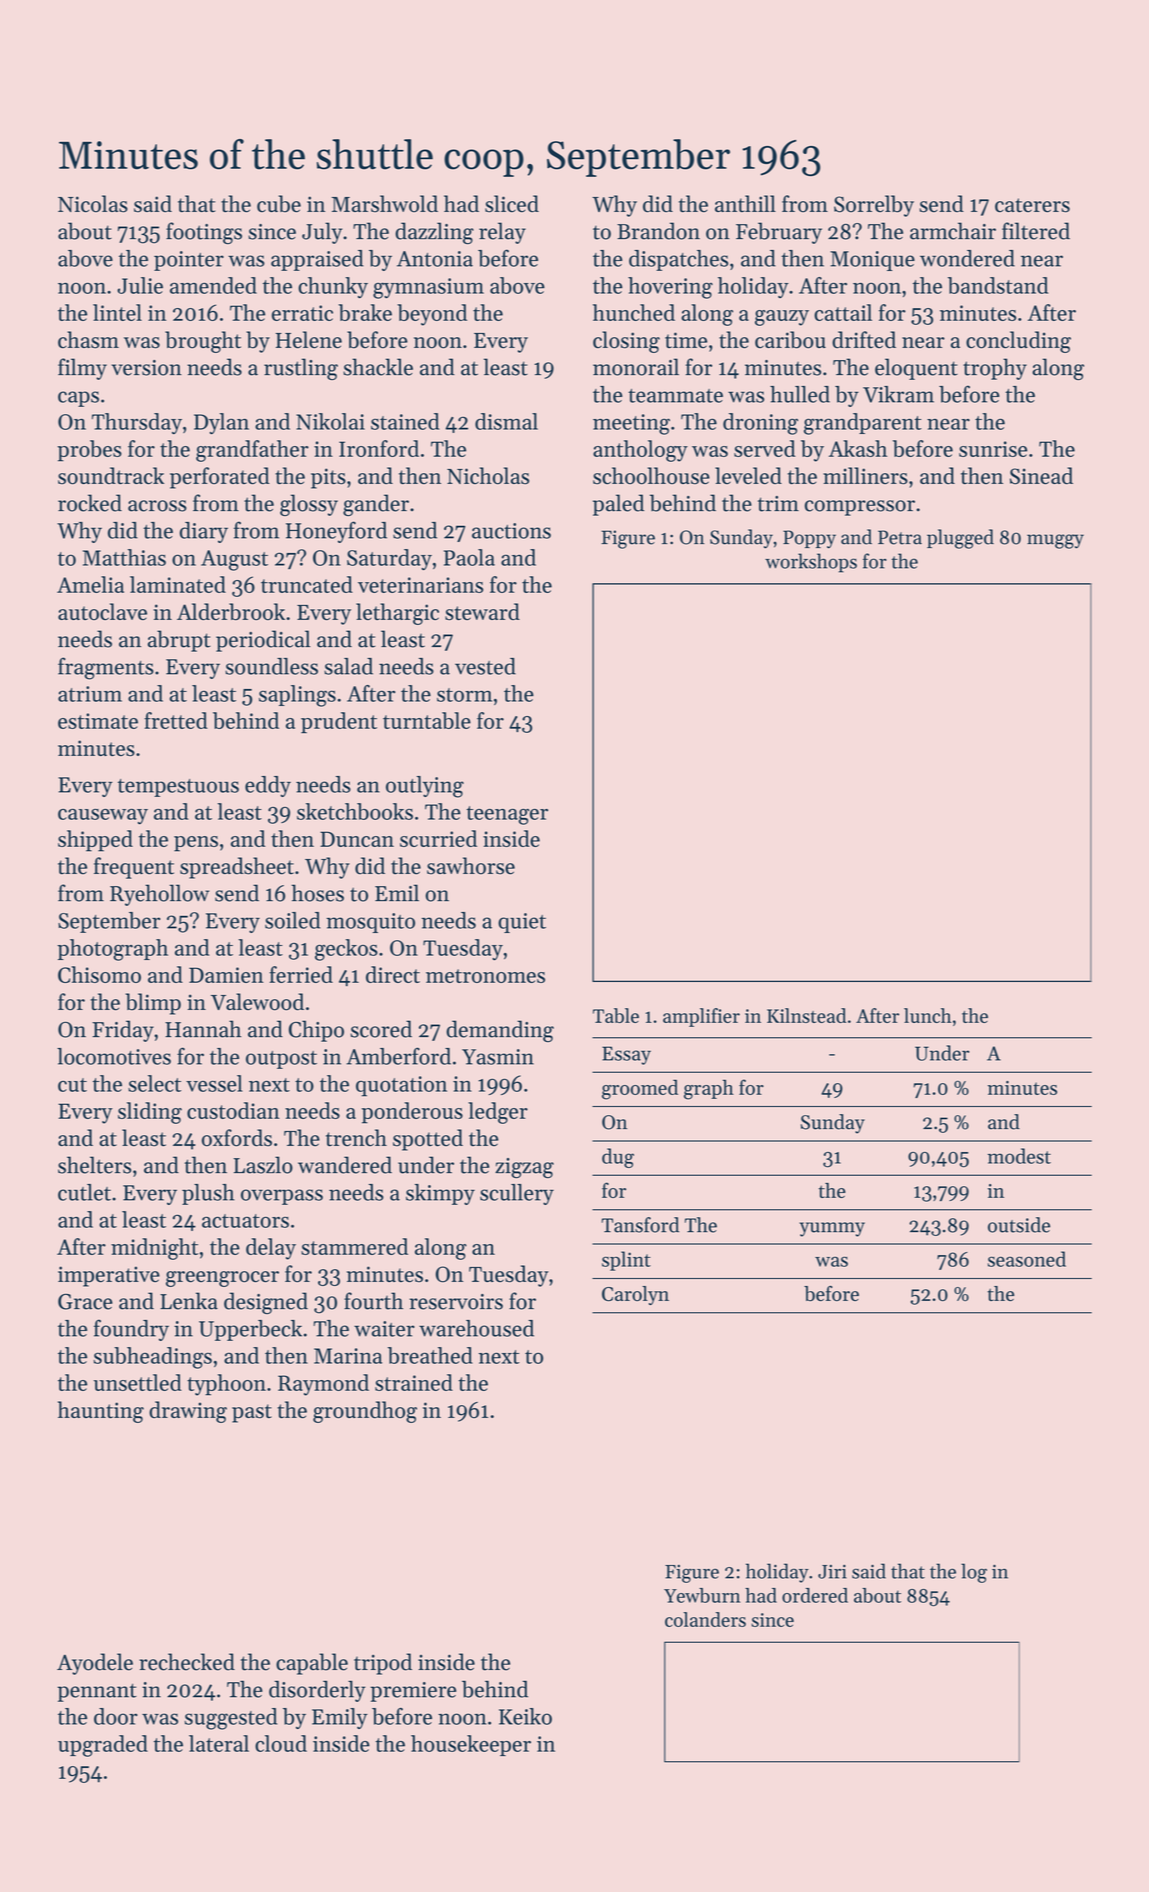 The image size is (1149, 1892). Describe the element at coordinates (635, 1295) in the screenshot. I see `Carolyn` at that location.
